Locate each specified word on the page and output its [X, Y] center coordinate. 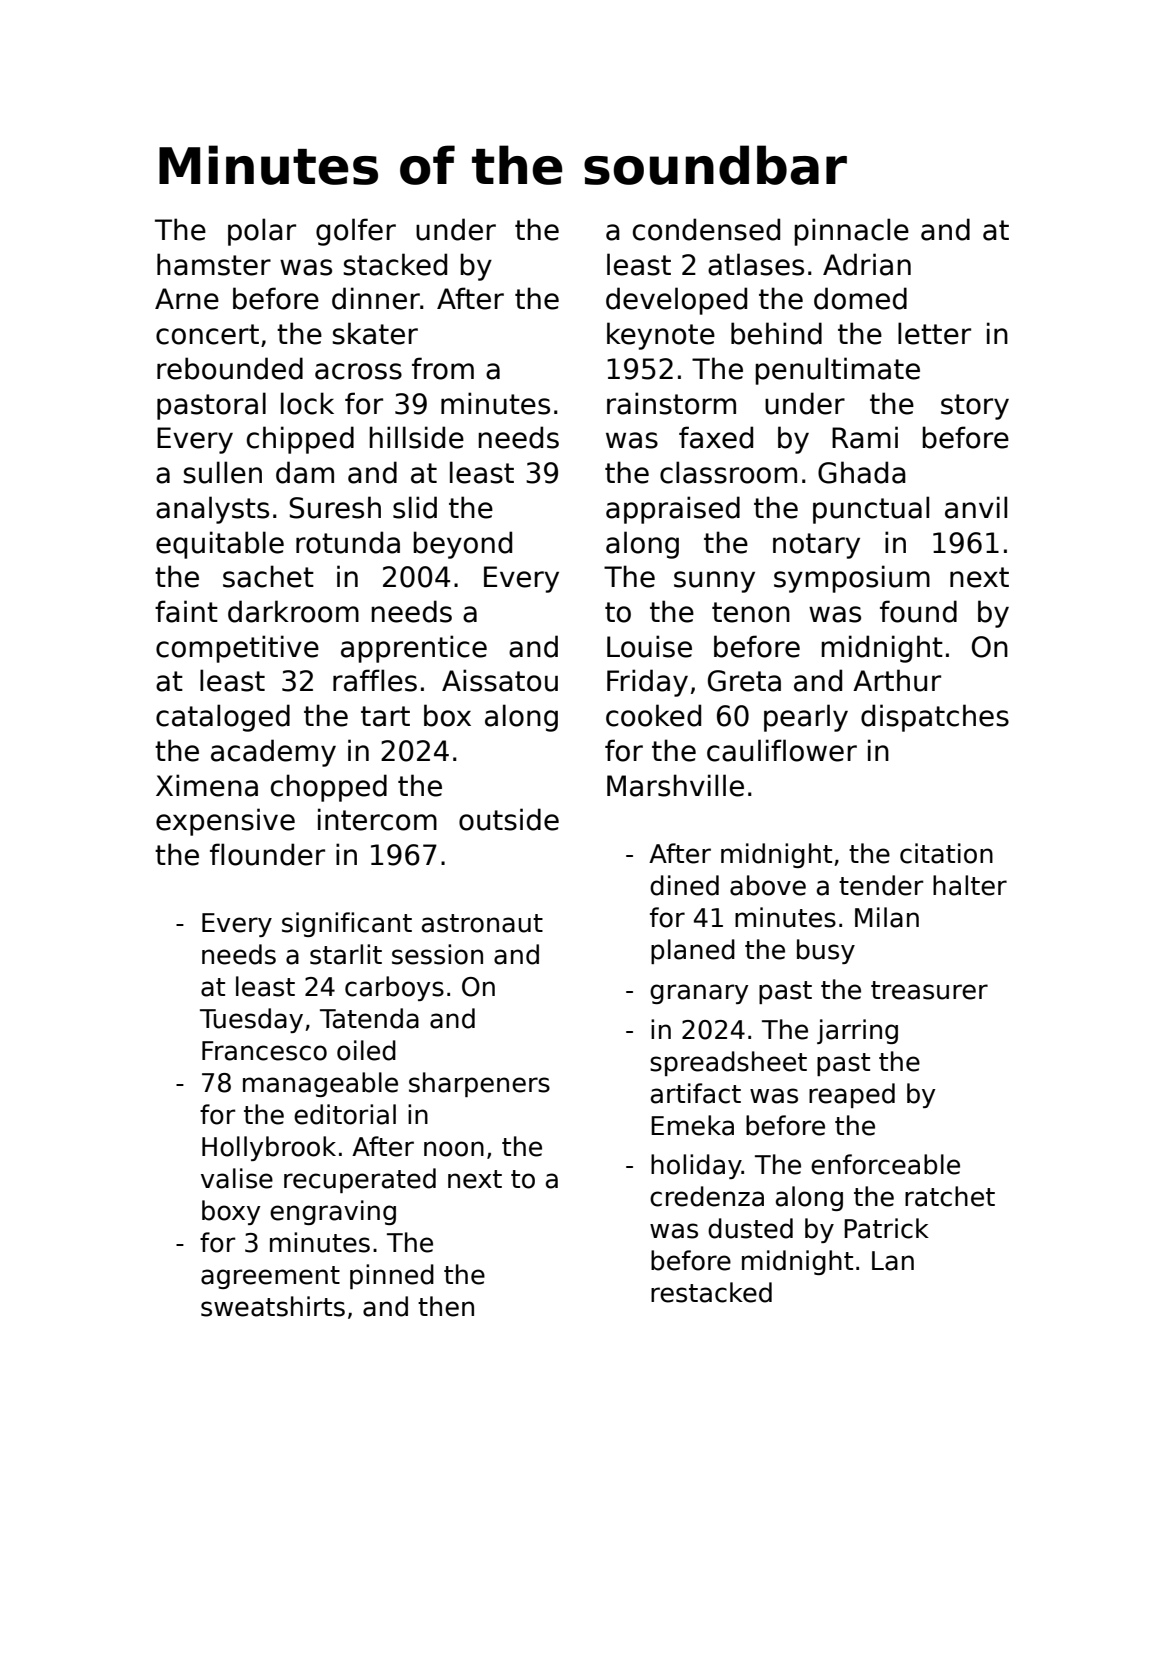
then [446, 1306]
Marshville [675, 785]
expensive [225, 822]
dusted [750, 1228]
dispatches [935, 718]
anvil [976, 507]
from [443, 368]
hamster [214, 264]
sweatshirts [273, 1306]
